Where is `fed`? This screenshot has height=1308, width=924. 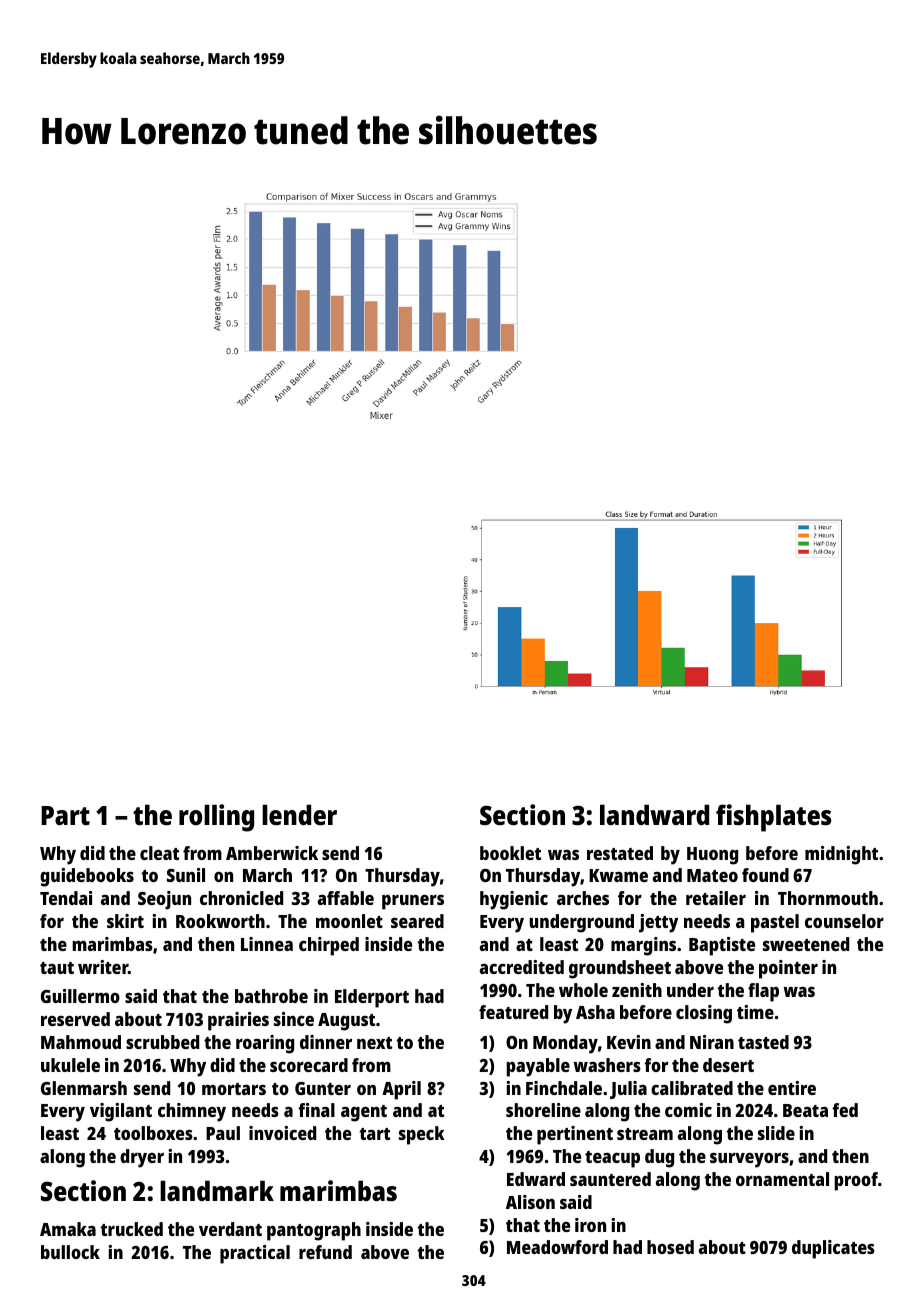 fed is located at coordinates (845, 1110).
